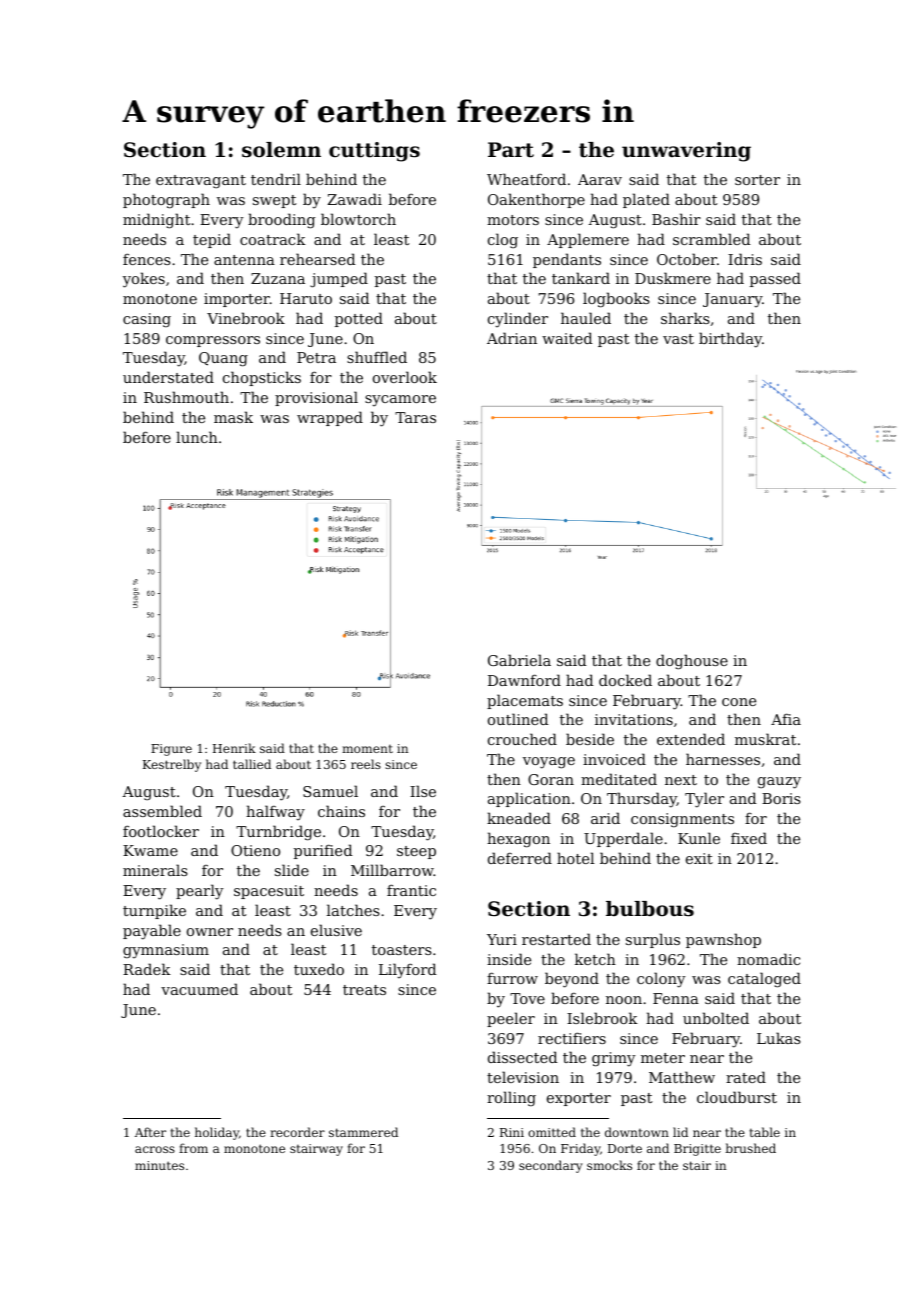 This screenshot has width=924, height=1311. What do you see at coordinates (686, 152) in the screenshot?
I see `unwavering` at bounding box center [686, 152].
